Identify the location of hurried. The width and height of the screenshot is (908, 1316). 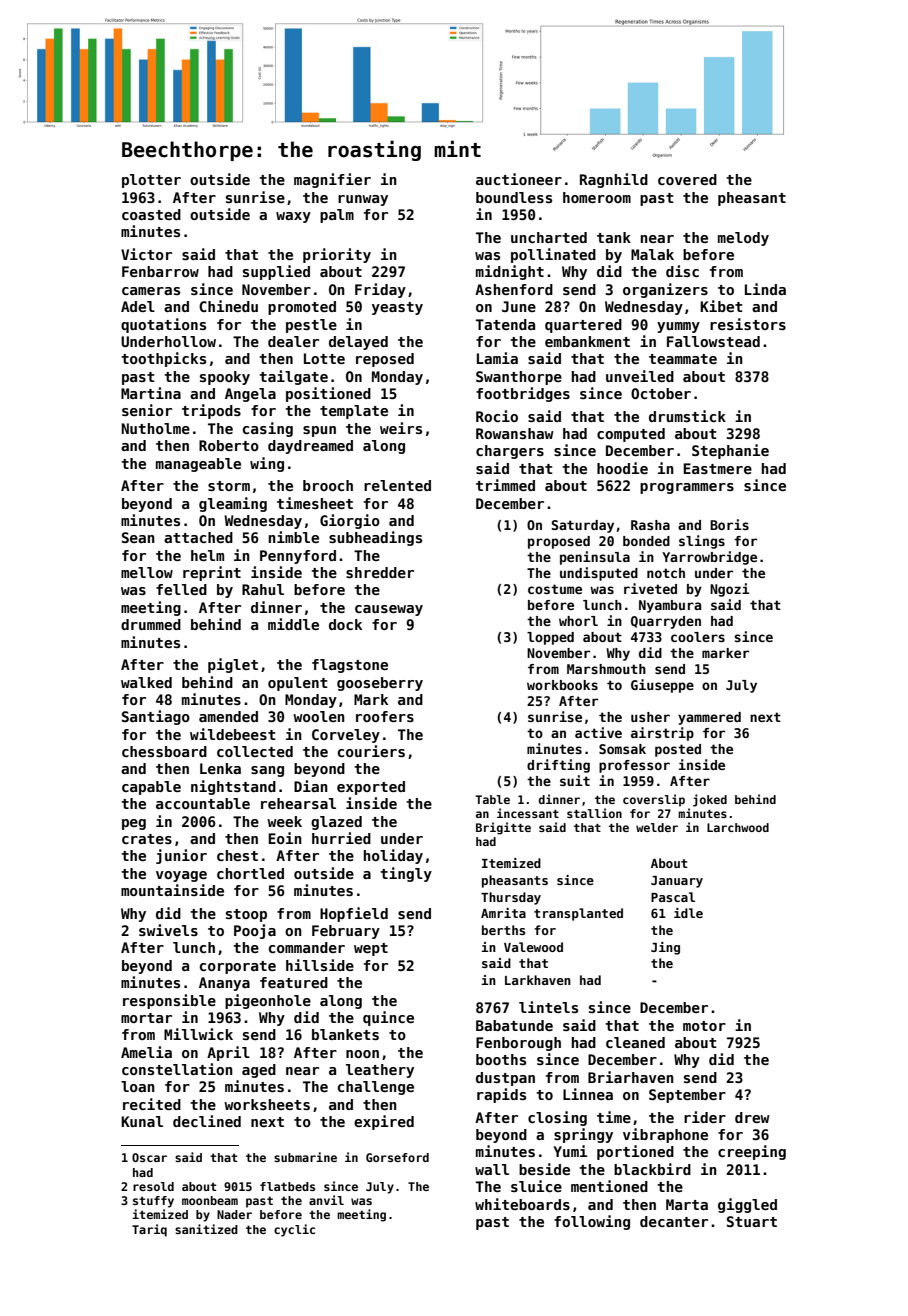
(341, 838).
